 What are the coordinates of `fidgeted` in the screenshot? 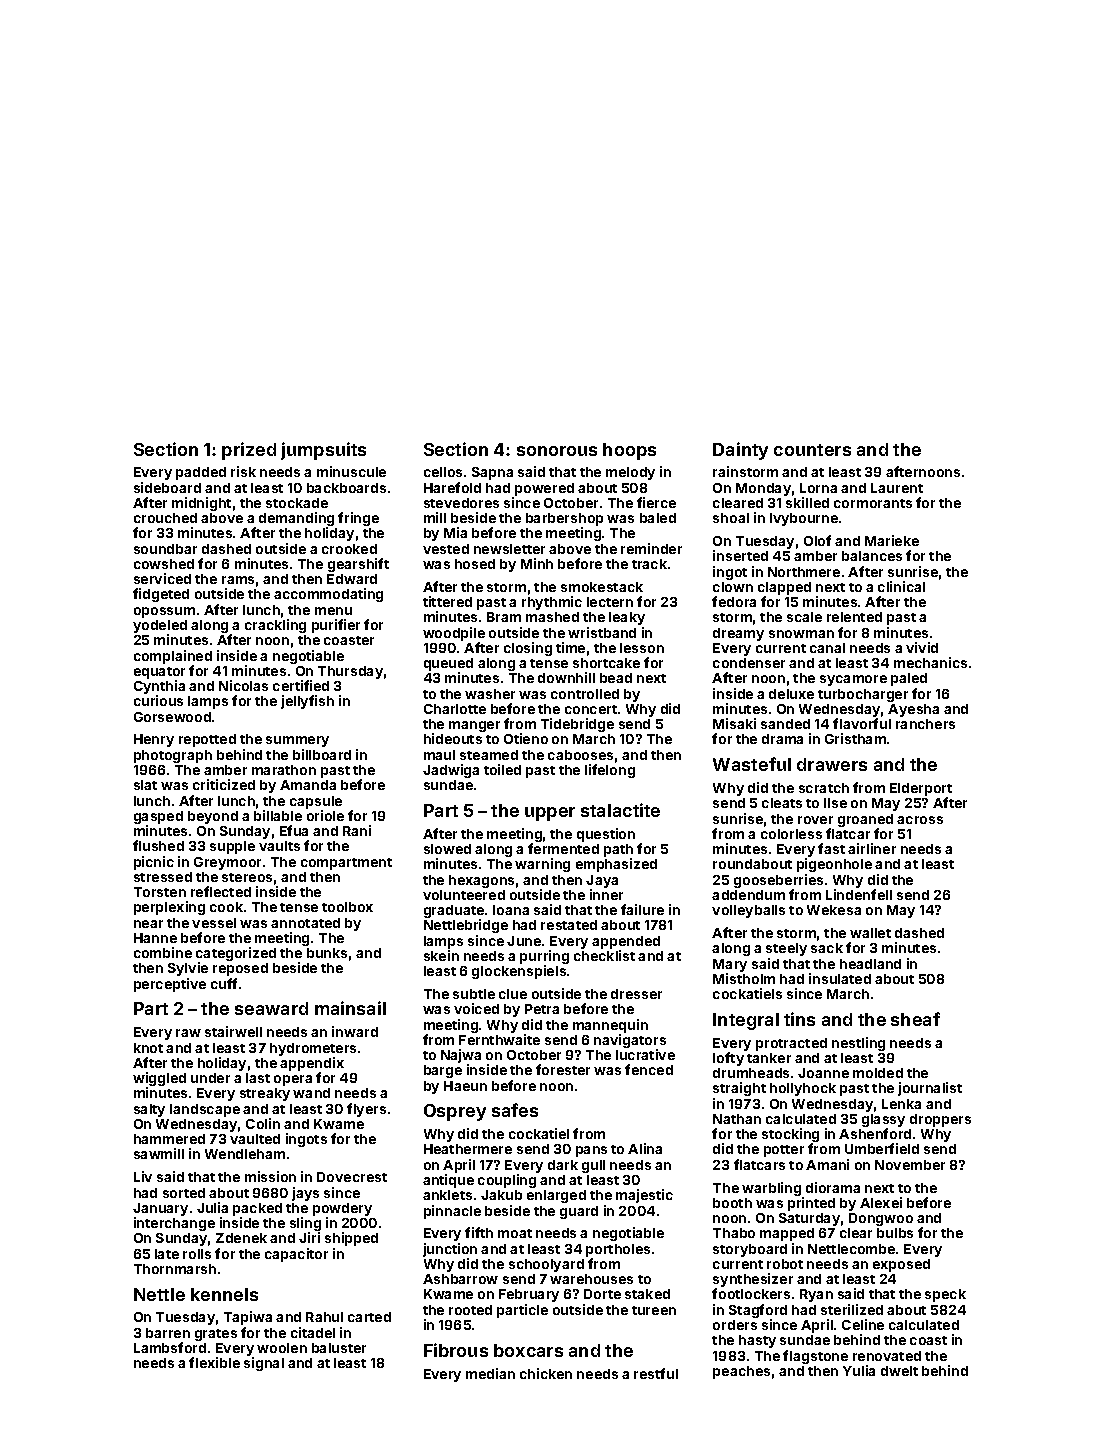 It's located at (161, 595).
